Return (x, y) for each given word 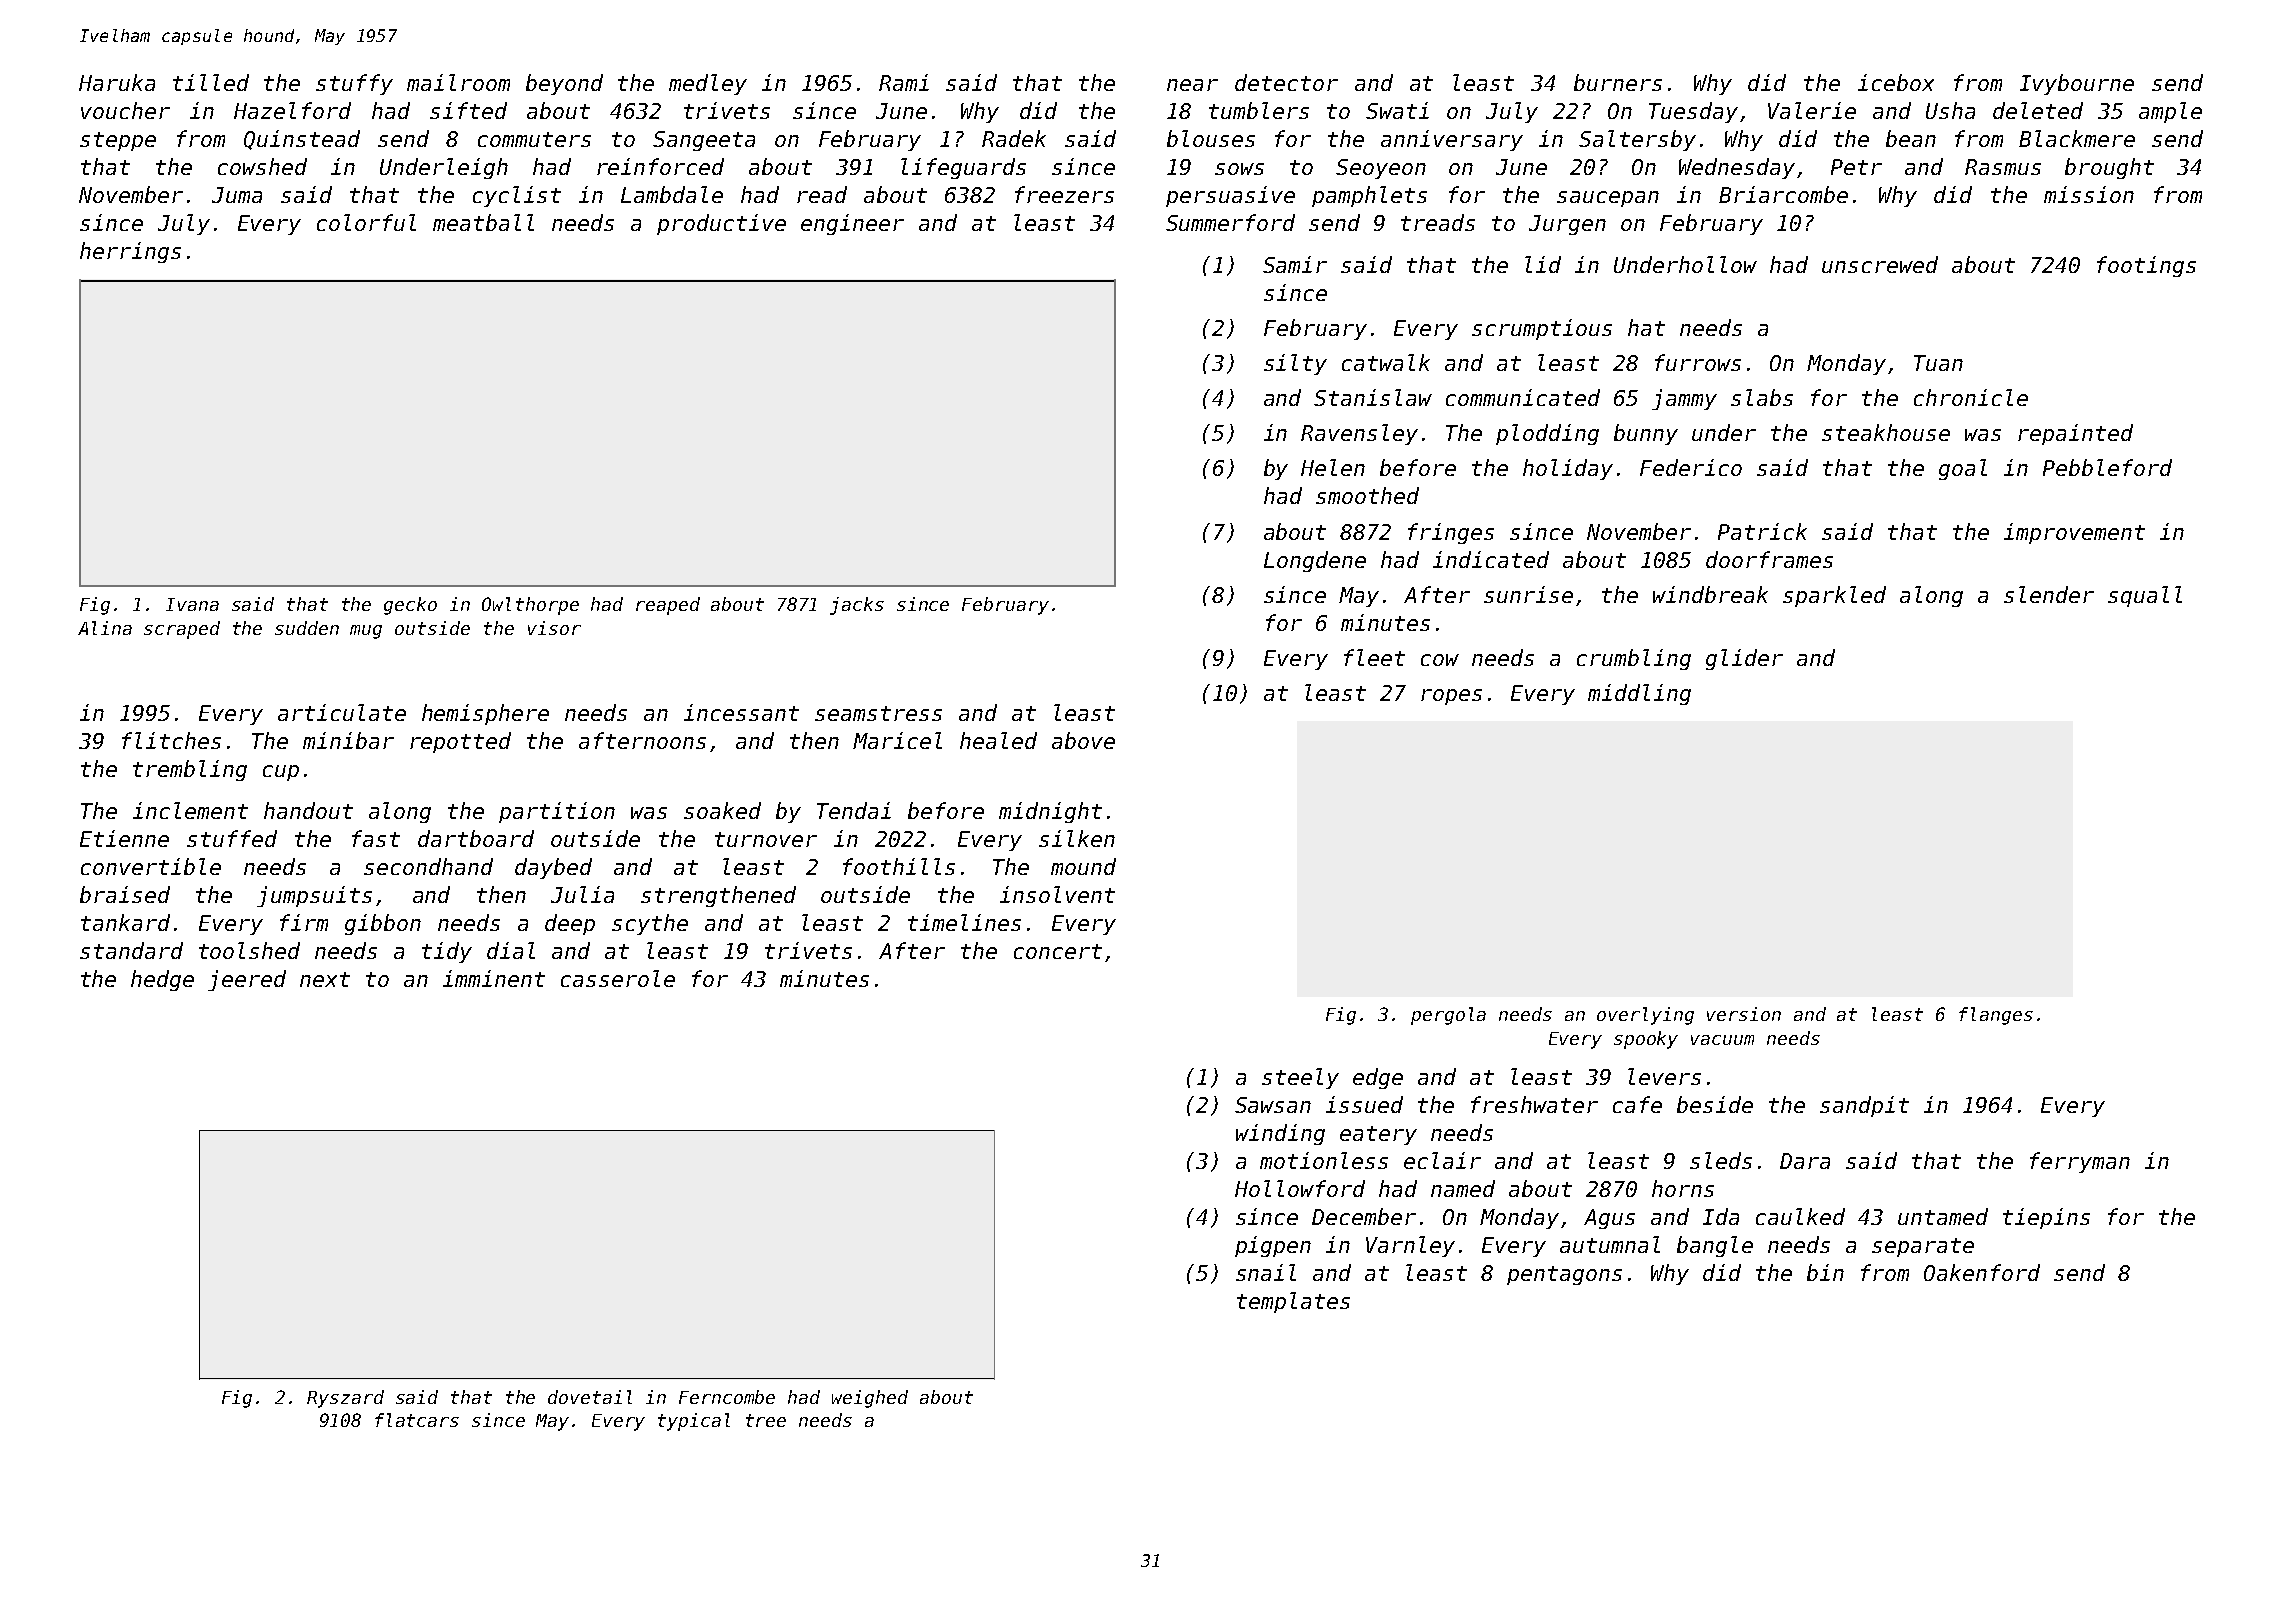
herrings (130, 252)
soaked (722, 810)
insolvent (1057, 894)
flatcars (417, 1420)
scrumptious (1542, 329)
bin (1825, 1272)
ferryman (2080, 1162)
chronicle (1971, 397)
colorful (366, 222)
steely (1300, 1078)
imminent (494, 978)
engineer (852, 224)
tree (766, 1420)
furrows (1698, 362)
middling (1639, 694)
